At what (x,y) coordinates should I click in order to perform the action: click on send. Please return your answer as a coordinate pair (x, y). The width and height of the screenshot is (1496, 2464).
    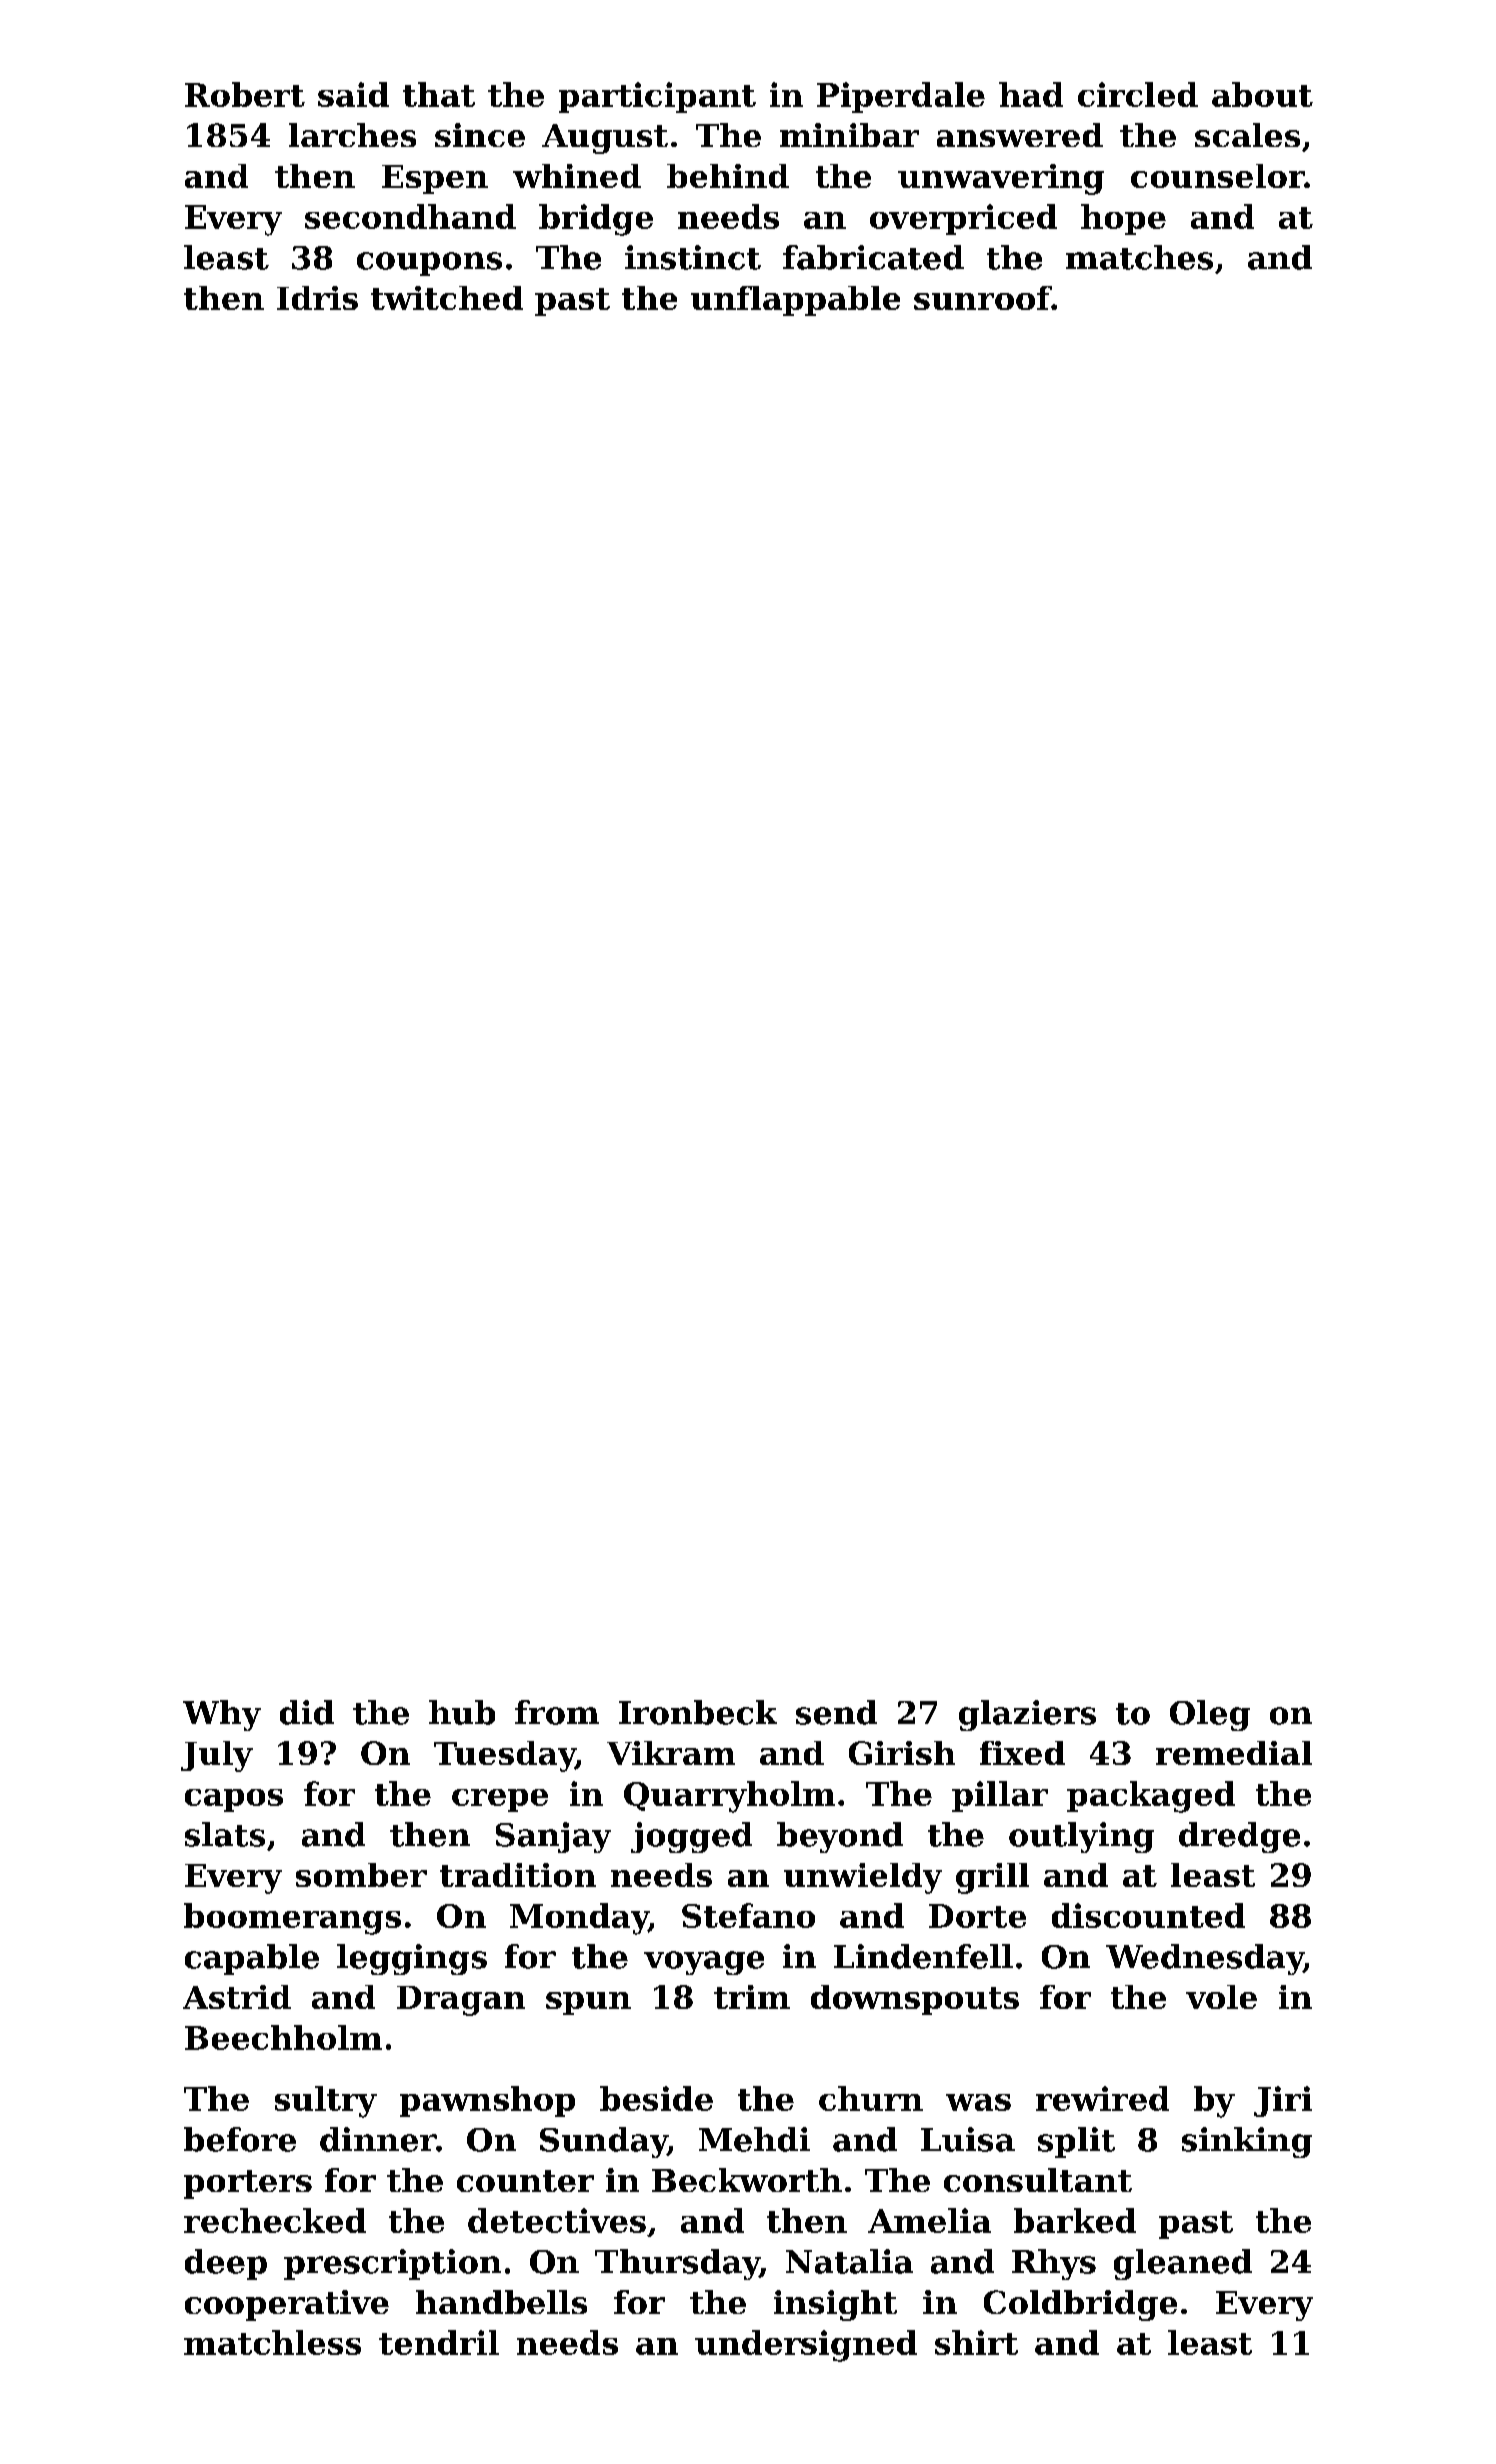
    Looking at the image, I should click on (836, 1712).
